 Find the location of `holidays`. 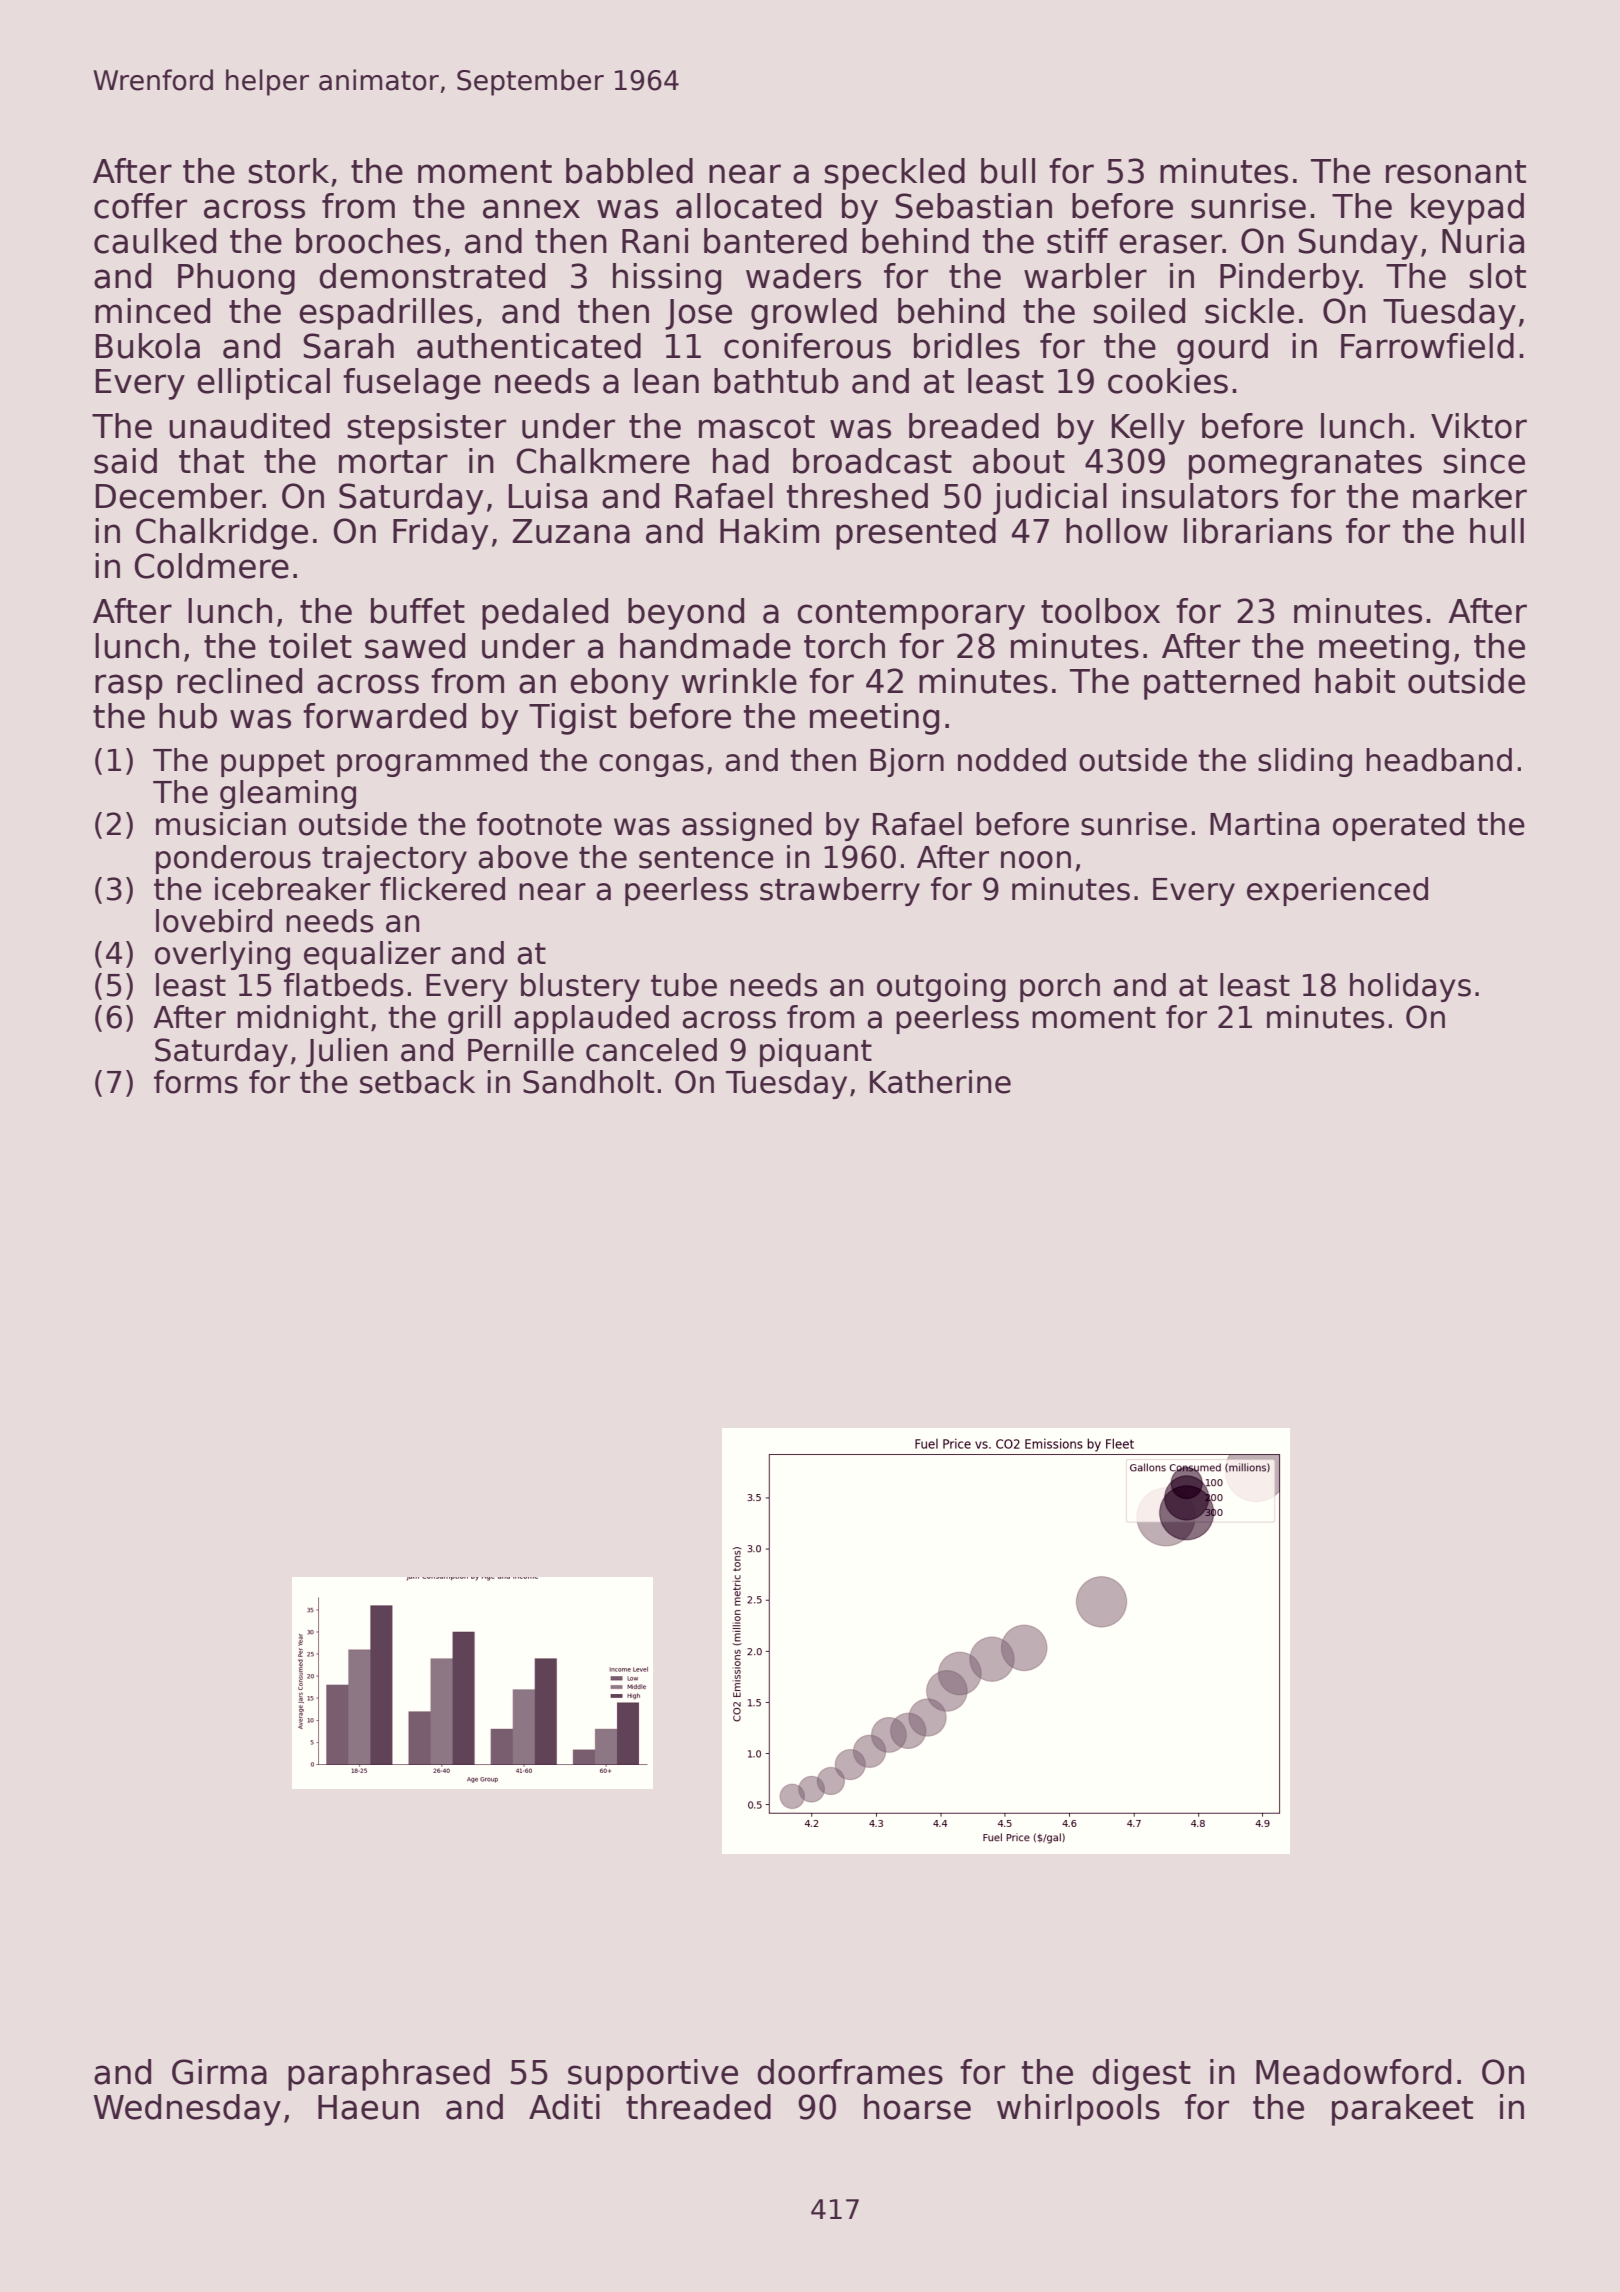

holidays is located at coordinates (1410, 987).
